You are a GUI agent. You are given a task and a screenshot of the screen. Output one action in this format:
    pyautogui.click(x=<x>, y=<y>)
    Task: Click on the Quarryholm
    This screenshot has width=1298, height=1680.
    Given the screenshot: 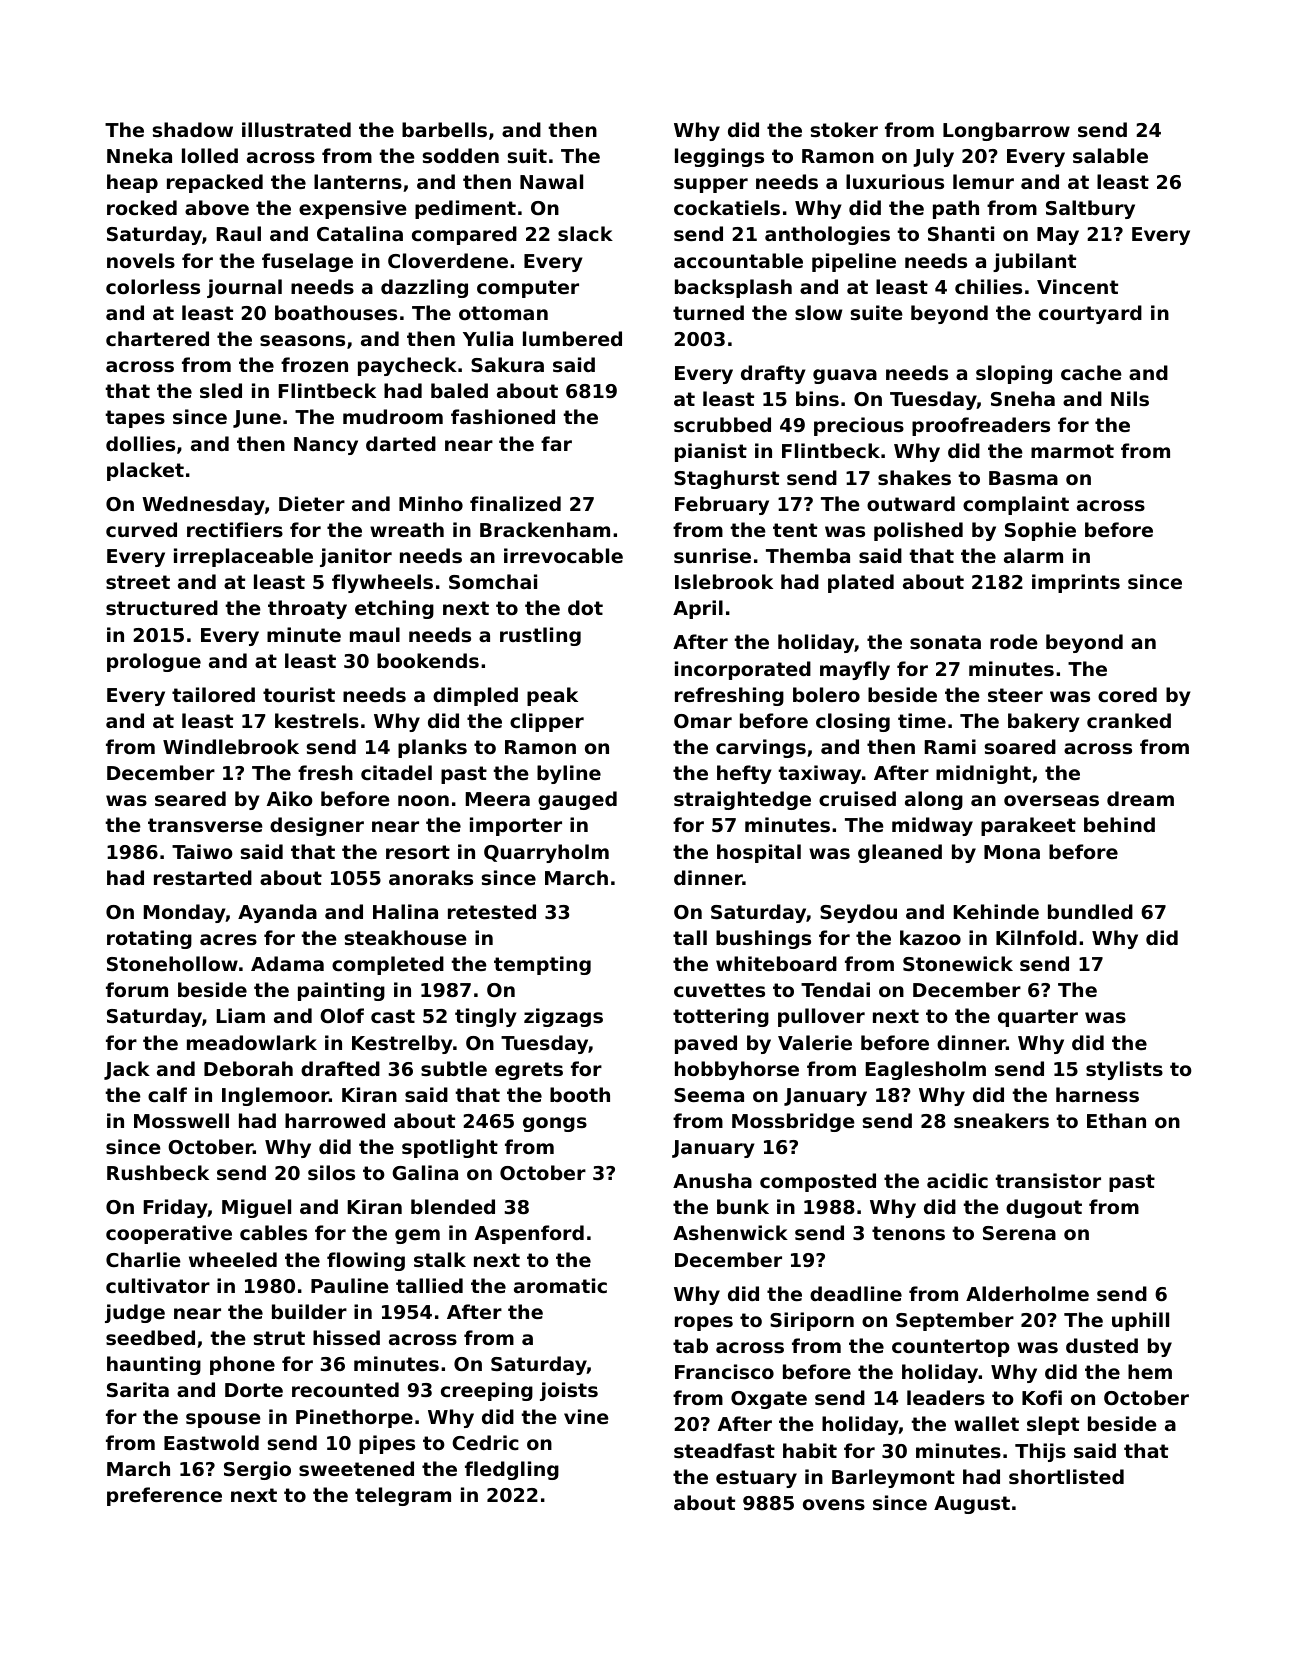 What is the action you would take?
    pyautogui.click(x=546, y=853)
